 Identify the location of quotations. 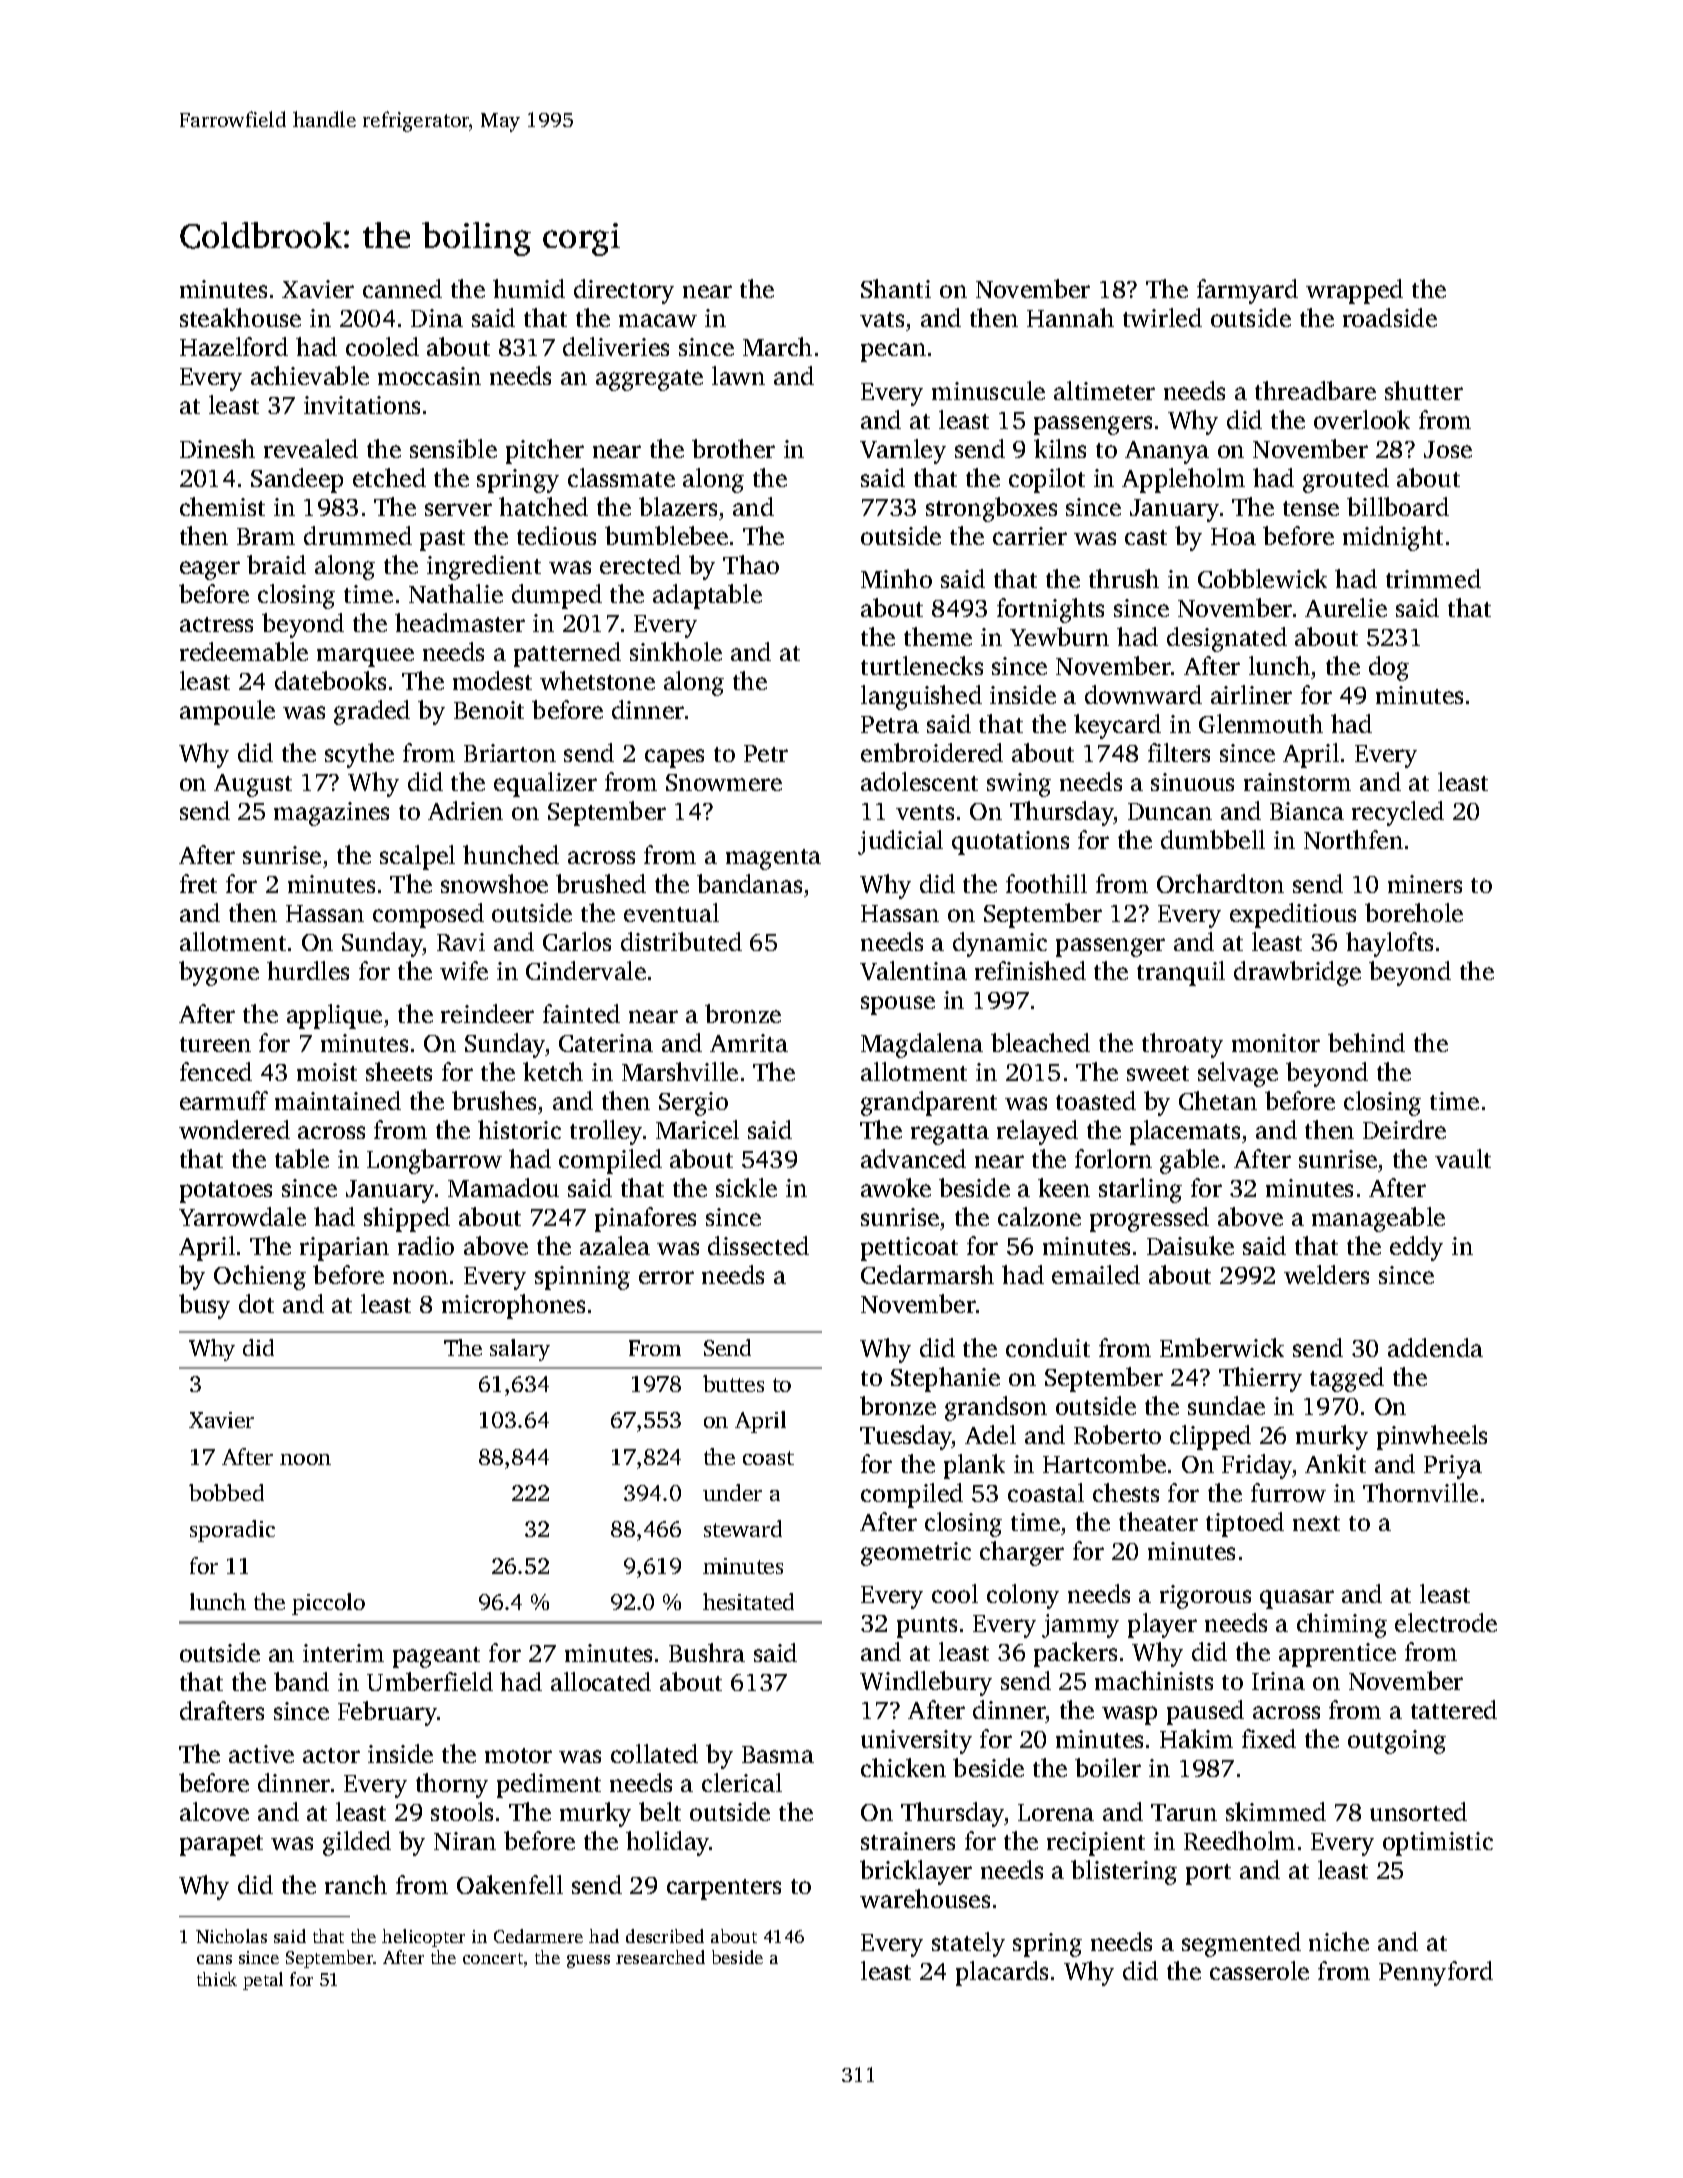
(1010, 843).
